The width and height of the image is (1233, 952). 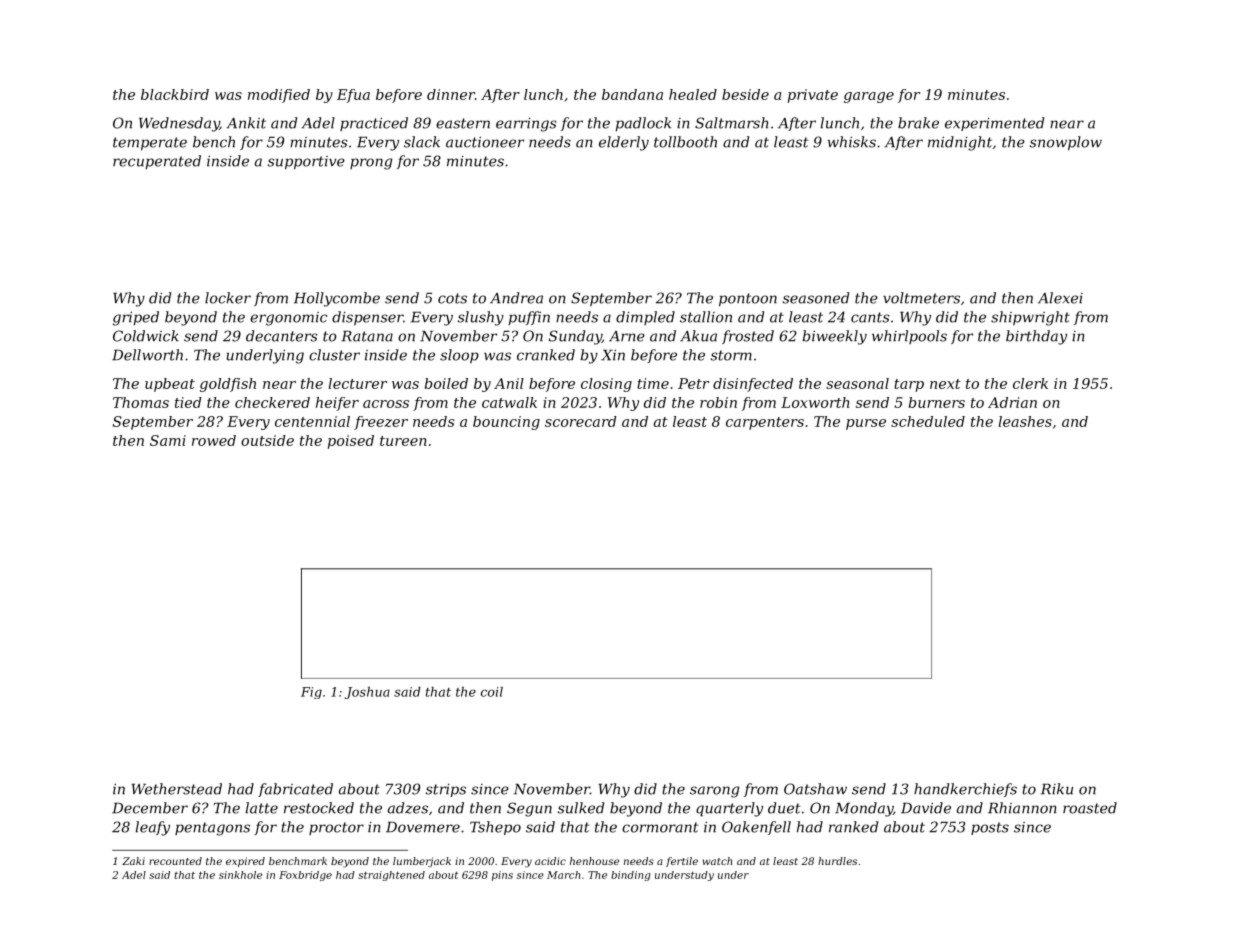 I want to click on hurdles, so click(x=837, y=861).
